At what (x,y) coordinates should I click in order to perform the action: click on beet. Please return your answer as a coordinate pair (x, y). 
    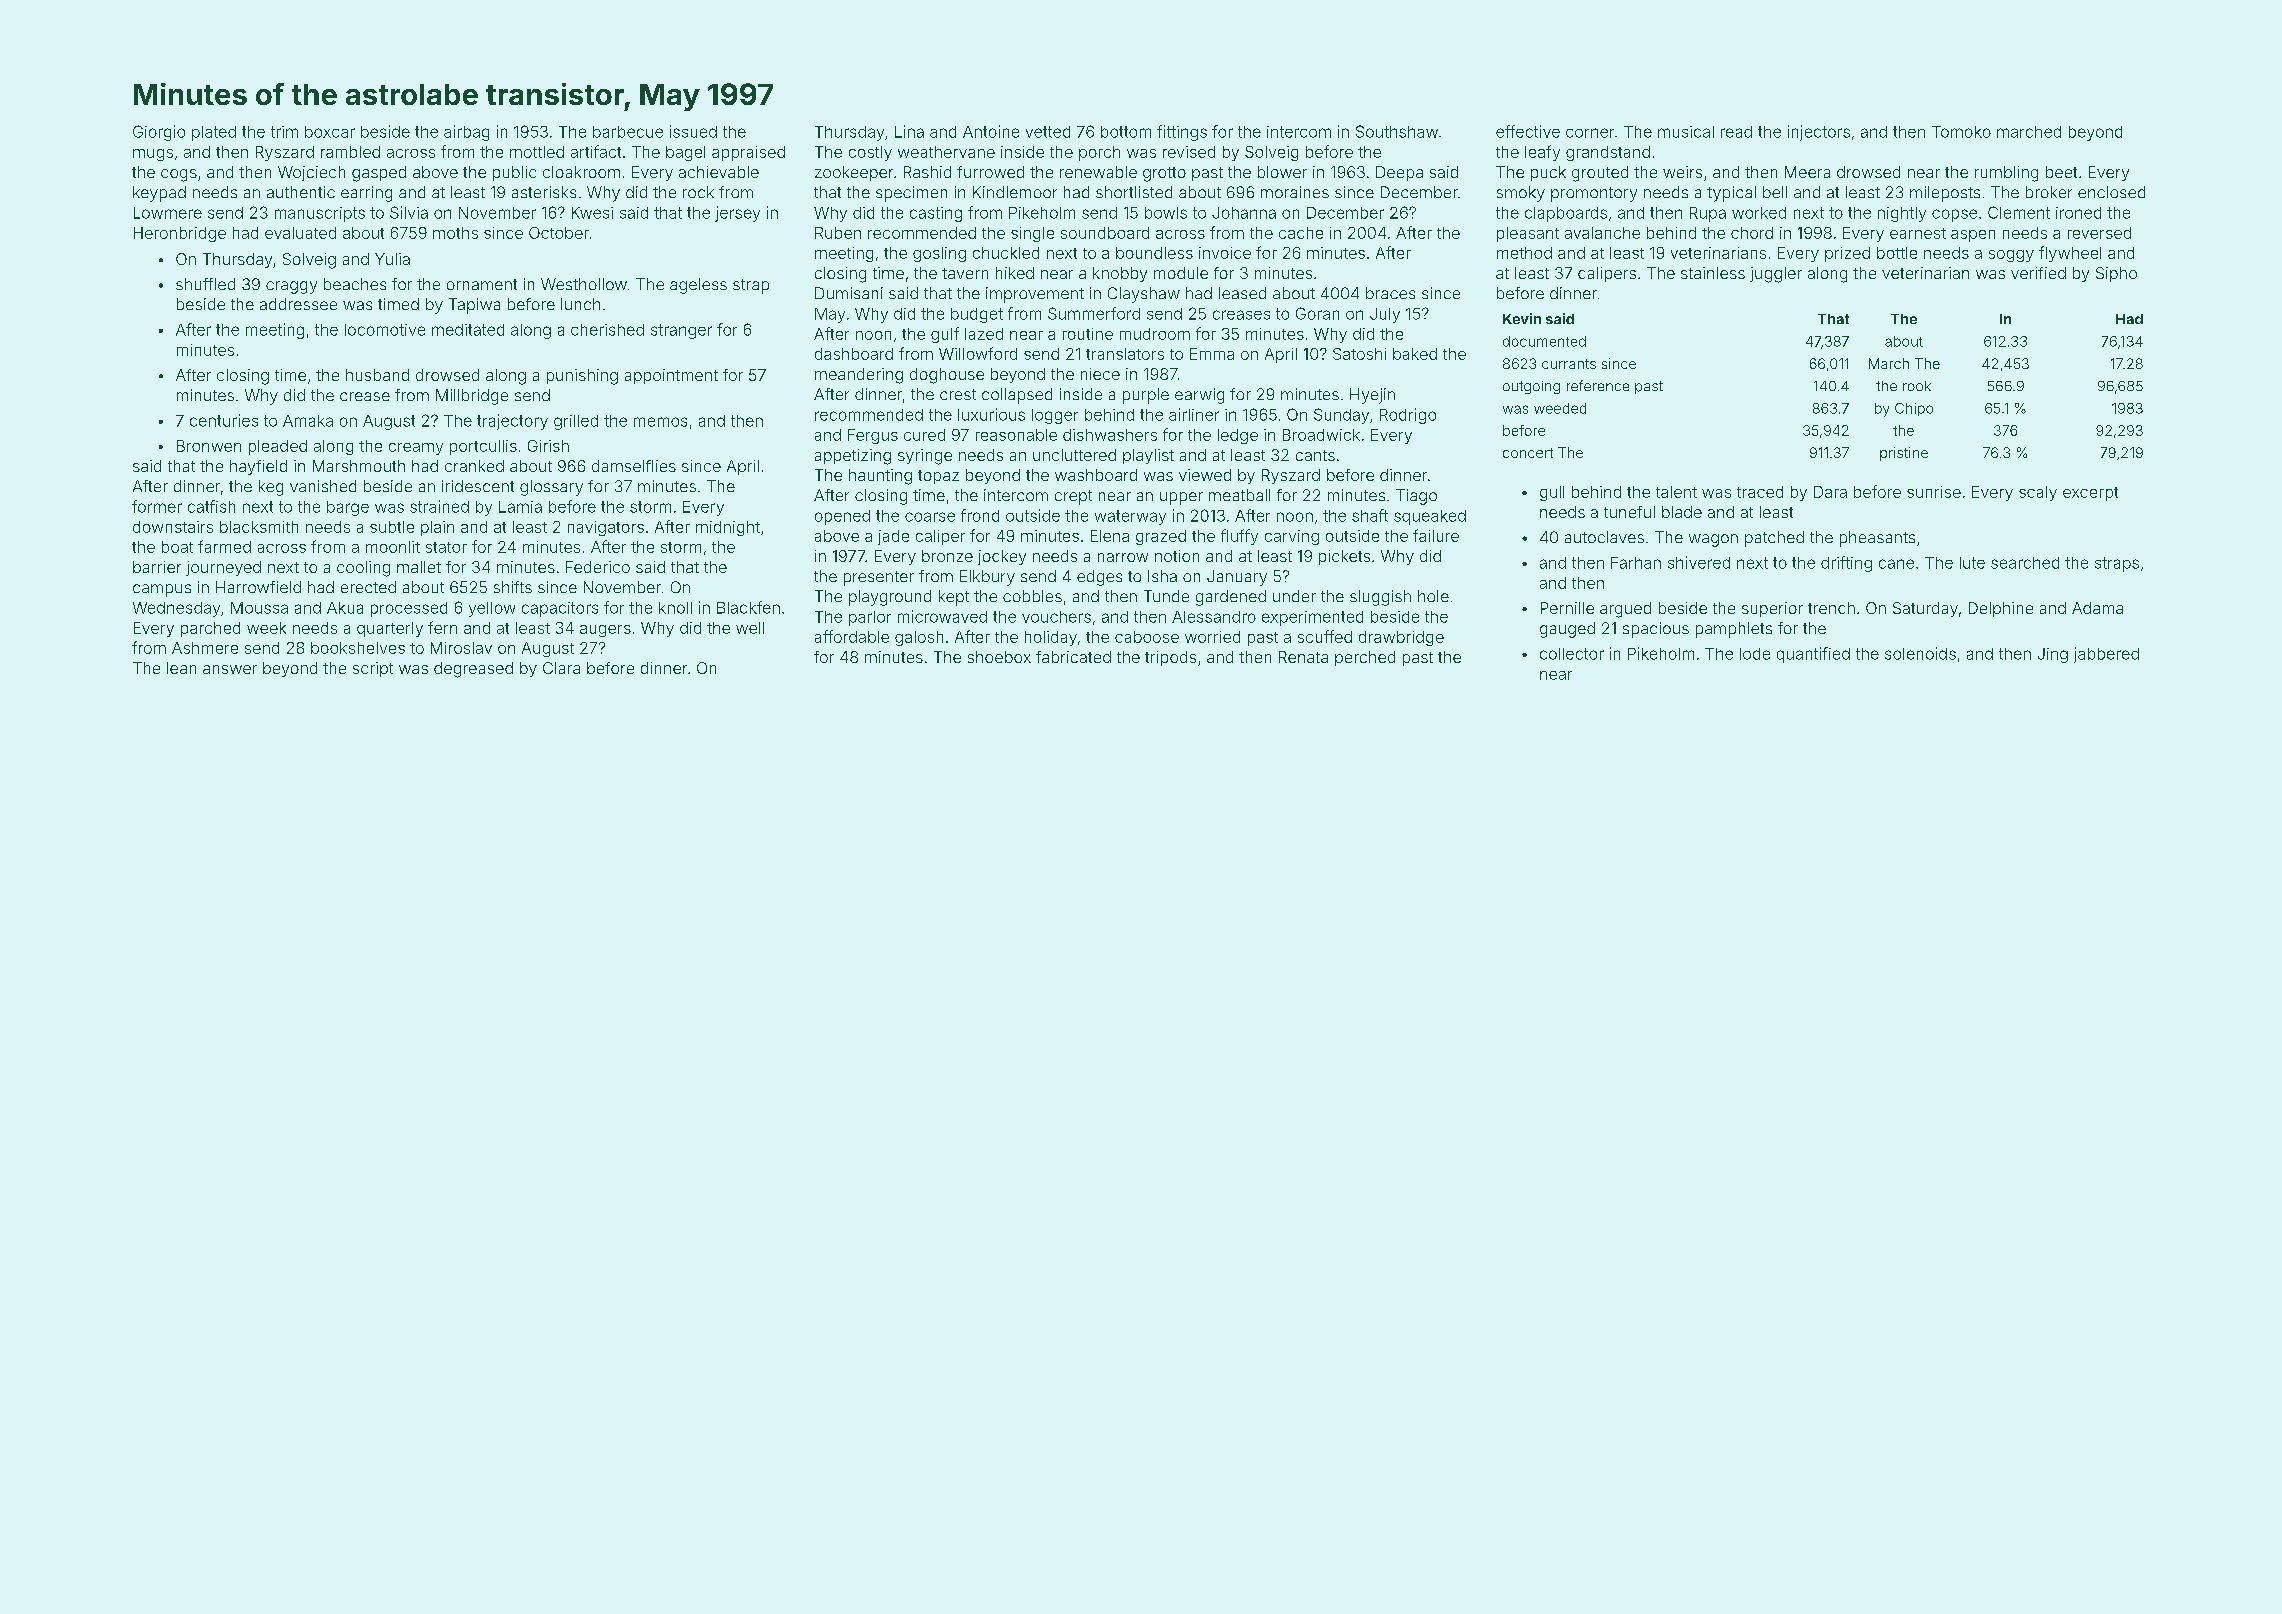
    Looking at the image, I should click on (2061, 172).
